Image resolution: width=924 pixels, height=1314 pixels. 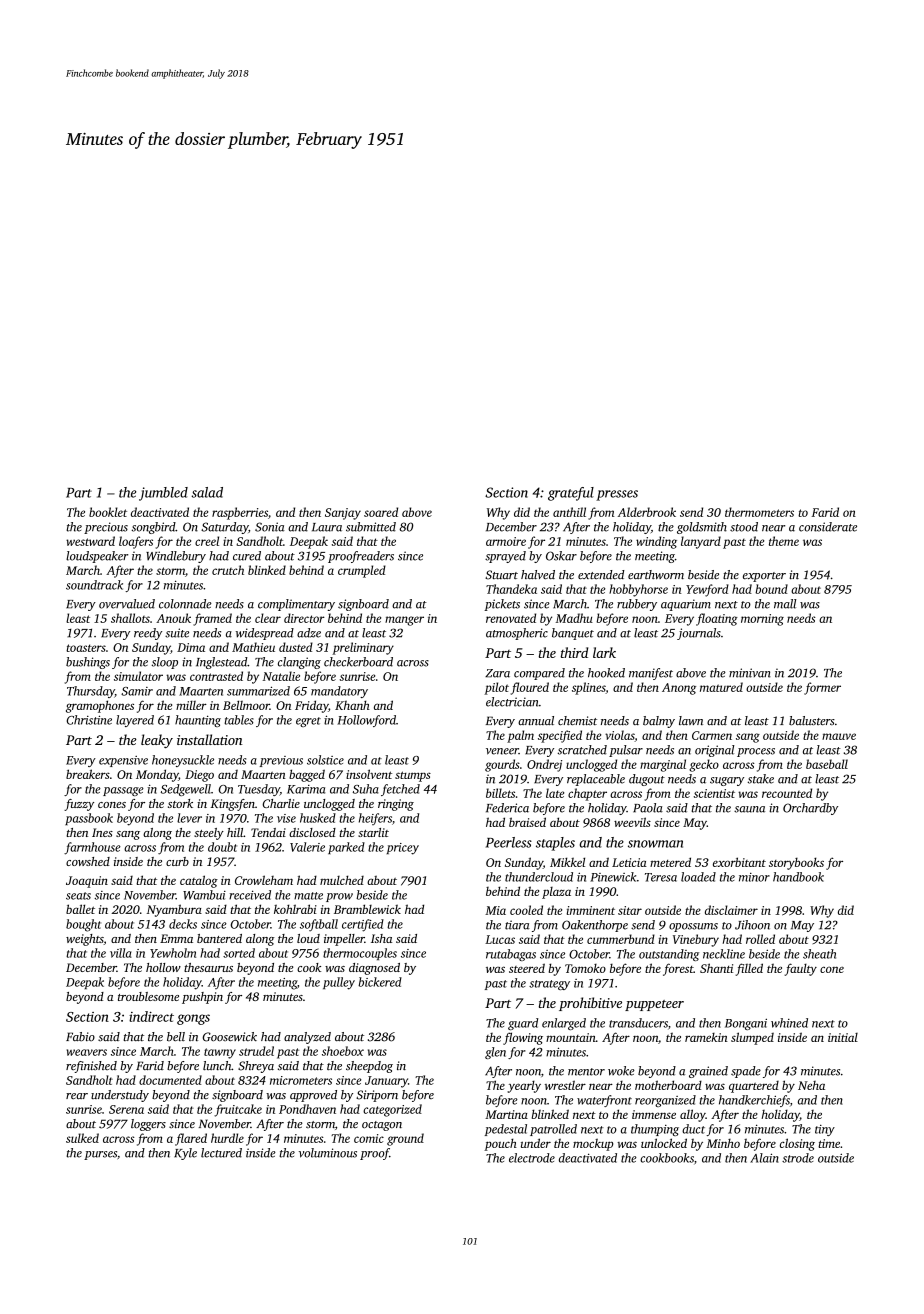 What do you see at coordinates (828, 527) in the screenshot?
I see `considerate` at bounding box center [828, 527].
